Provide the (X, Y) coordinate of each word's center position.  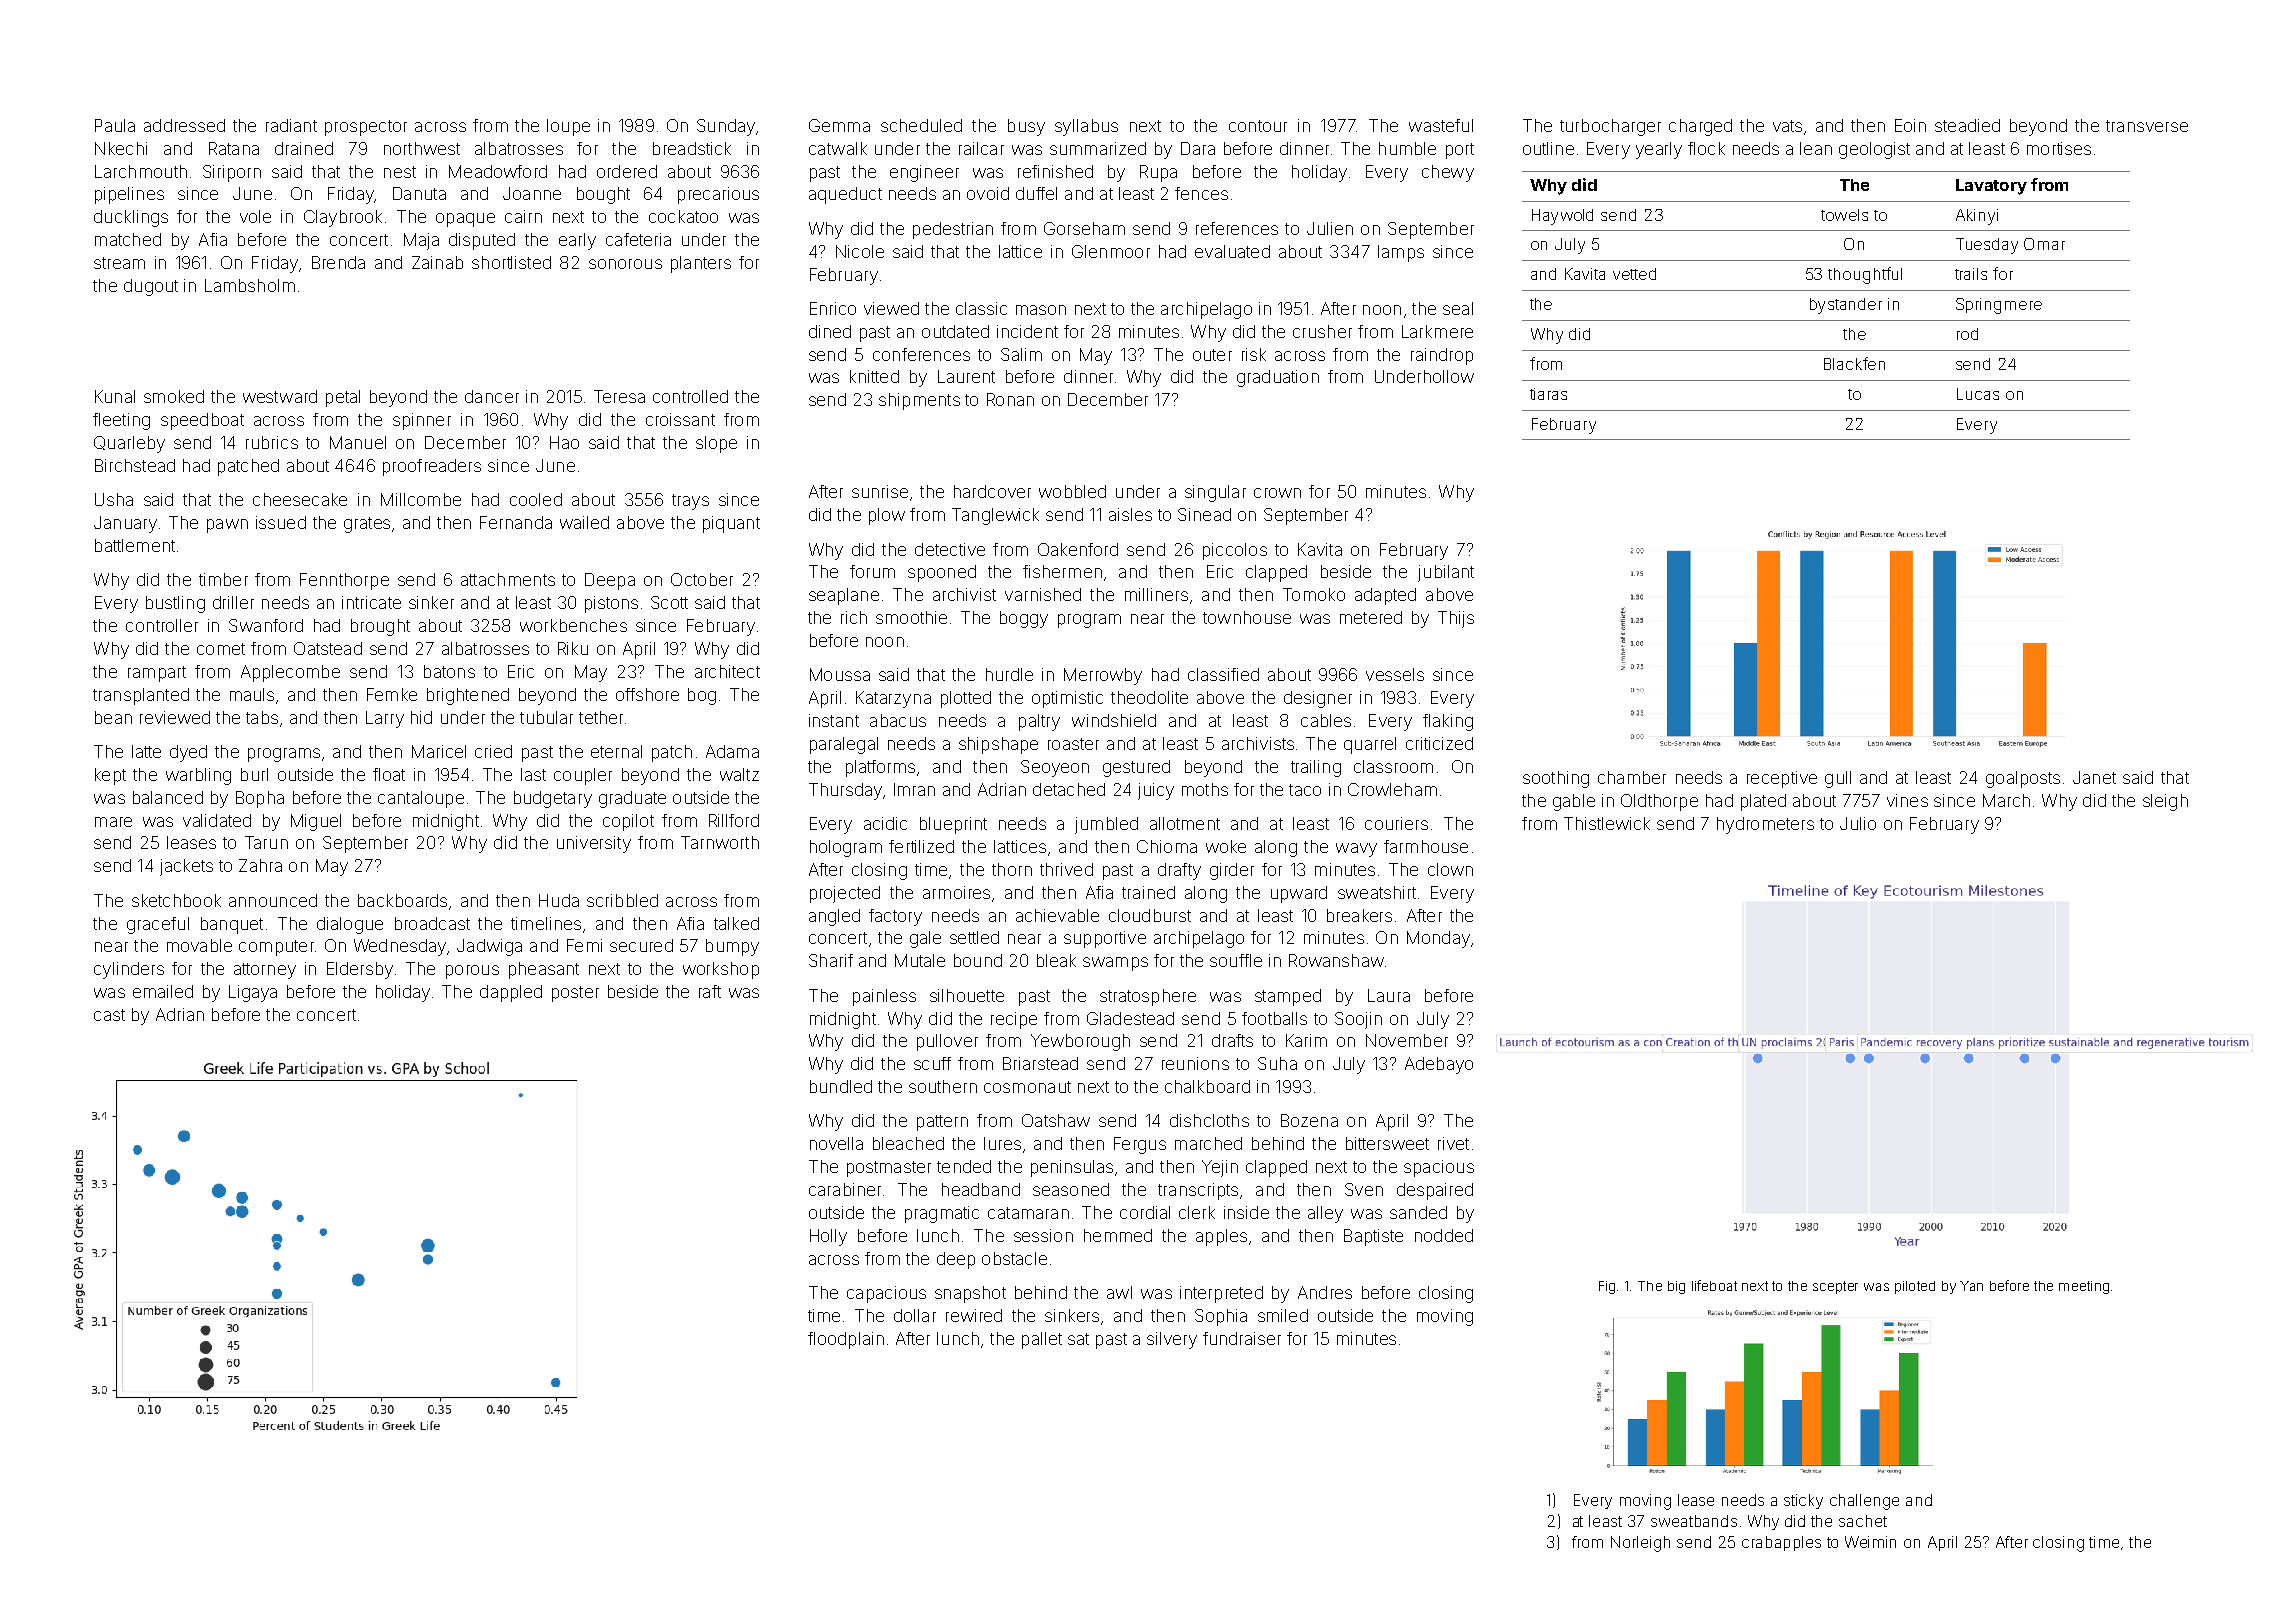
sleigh (2165, 802)
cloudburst (1150, 915)
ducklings (131, 218)
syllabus (1086, 127)
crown (1277, 493)
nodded (1444, 1235)
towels (1844, 215)
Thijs (1456, 619)
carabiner (845, 1189)
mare (113, 822)
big (1676, 1287)
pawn (227, 526)
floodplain (846, 1340)
